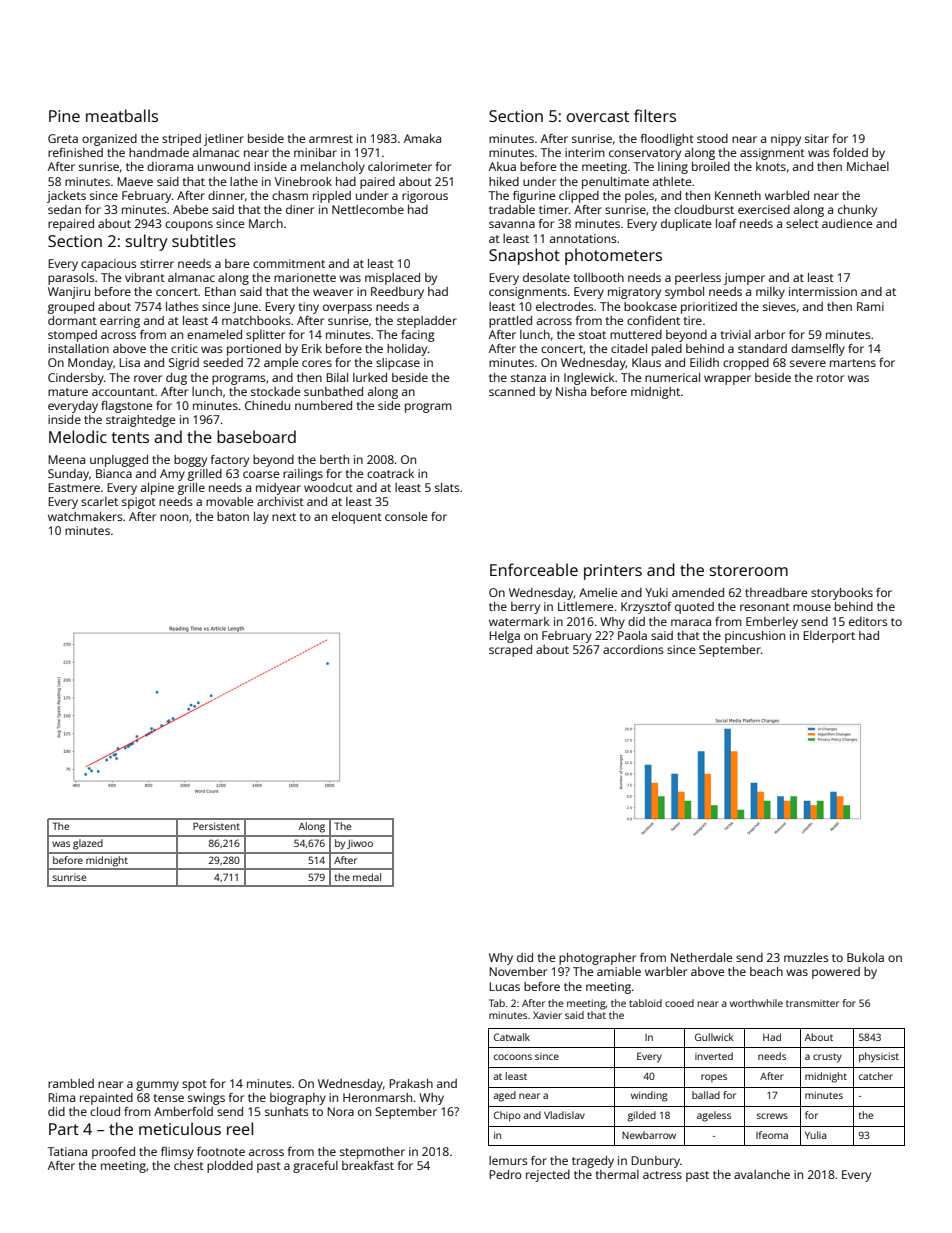  Describe the element at coordinates (598, 116) in the screenshot. I see `overcast` at that location.
